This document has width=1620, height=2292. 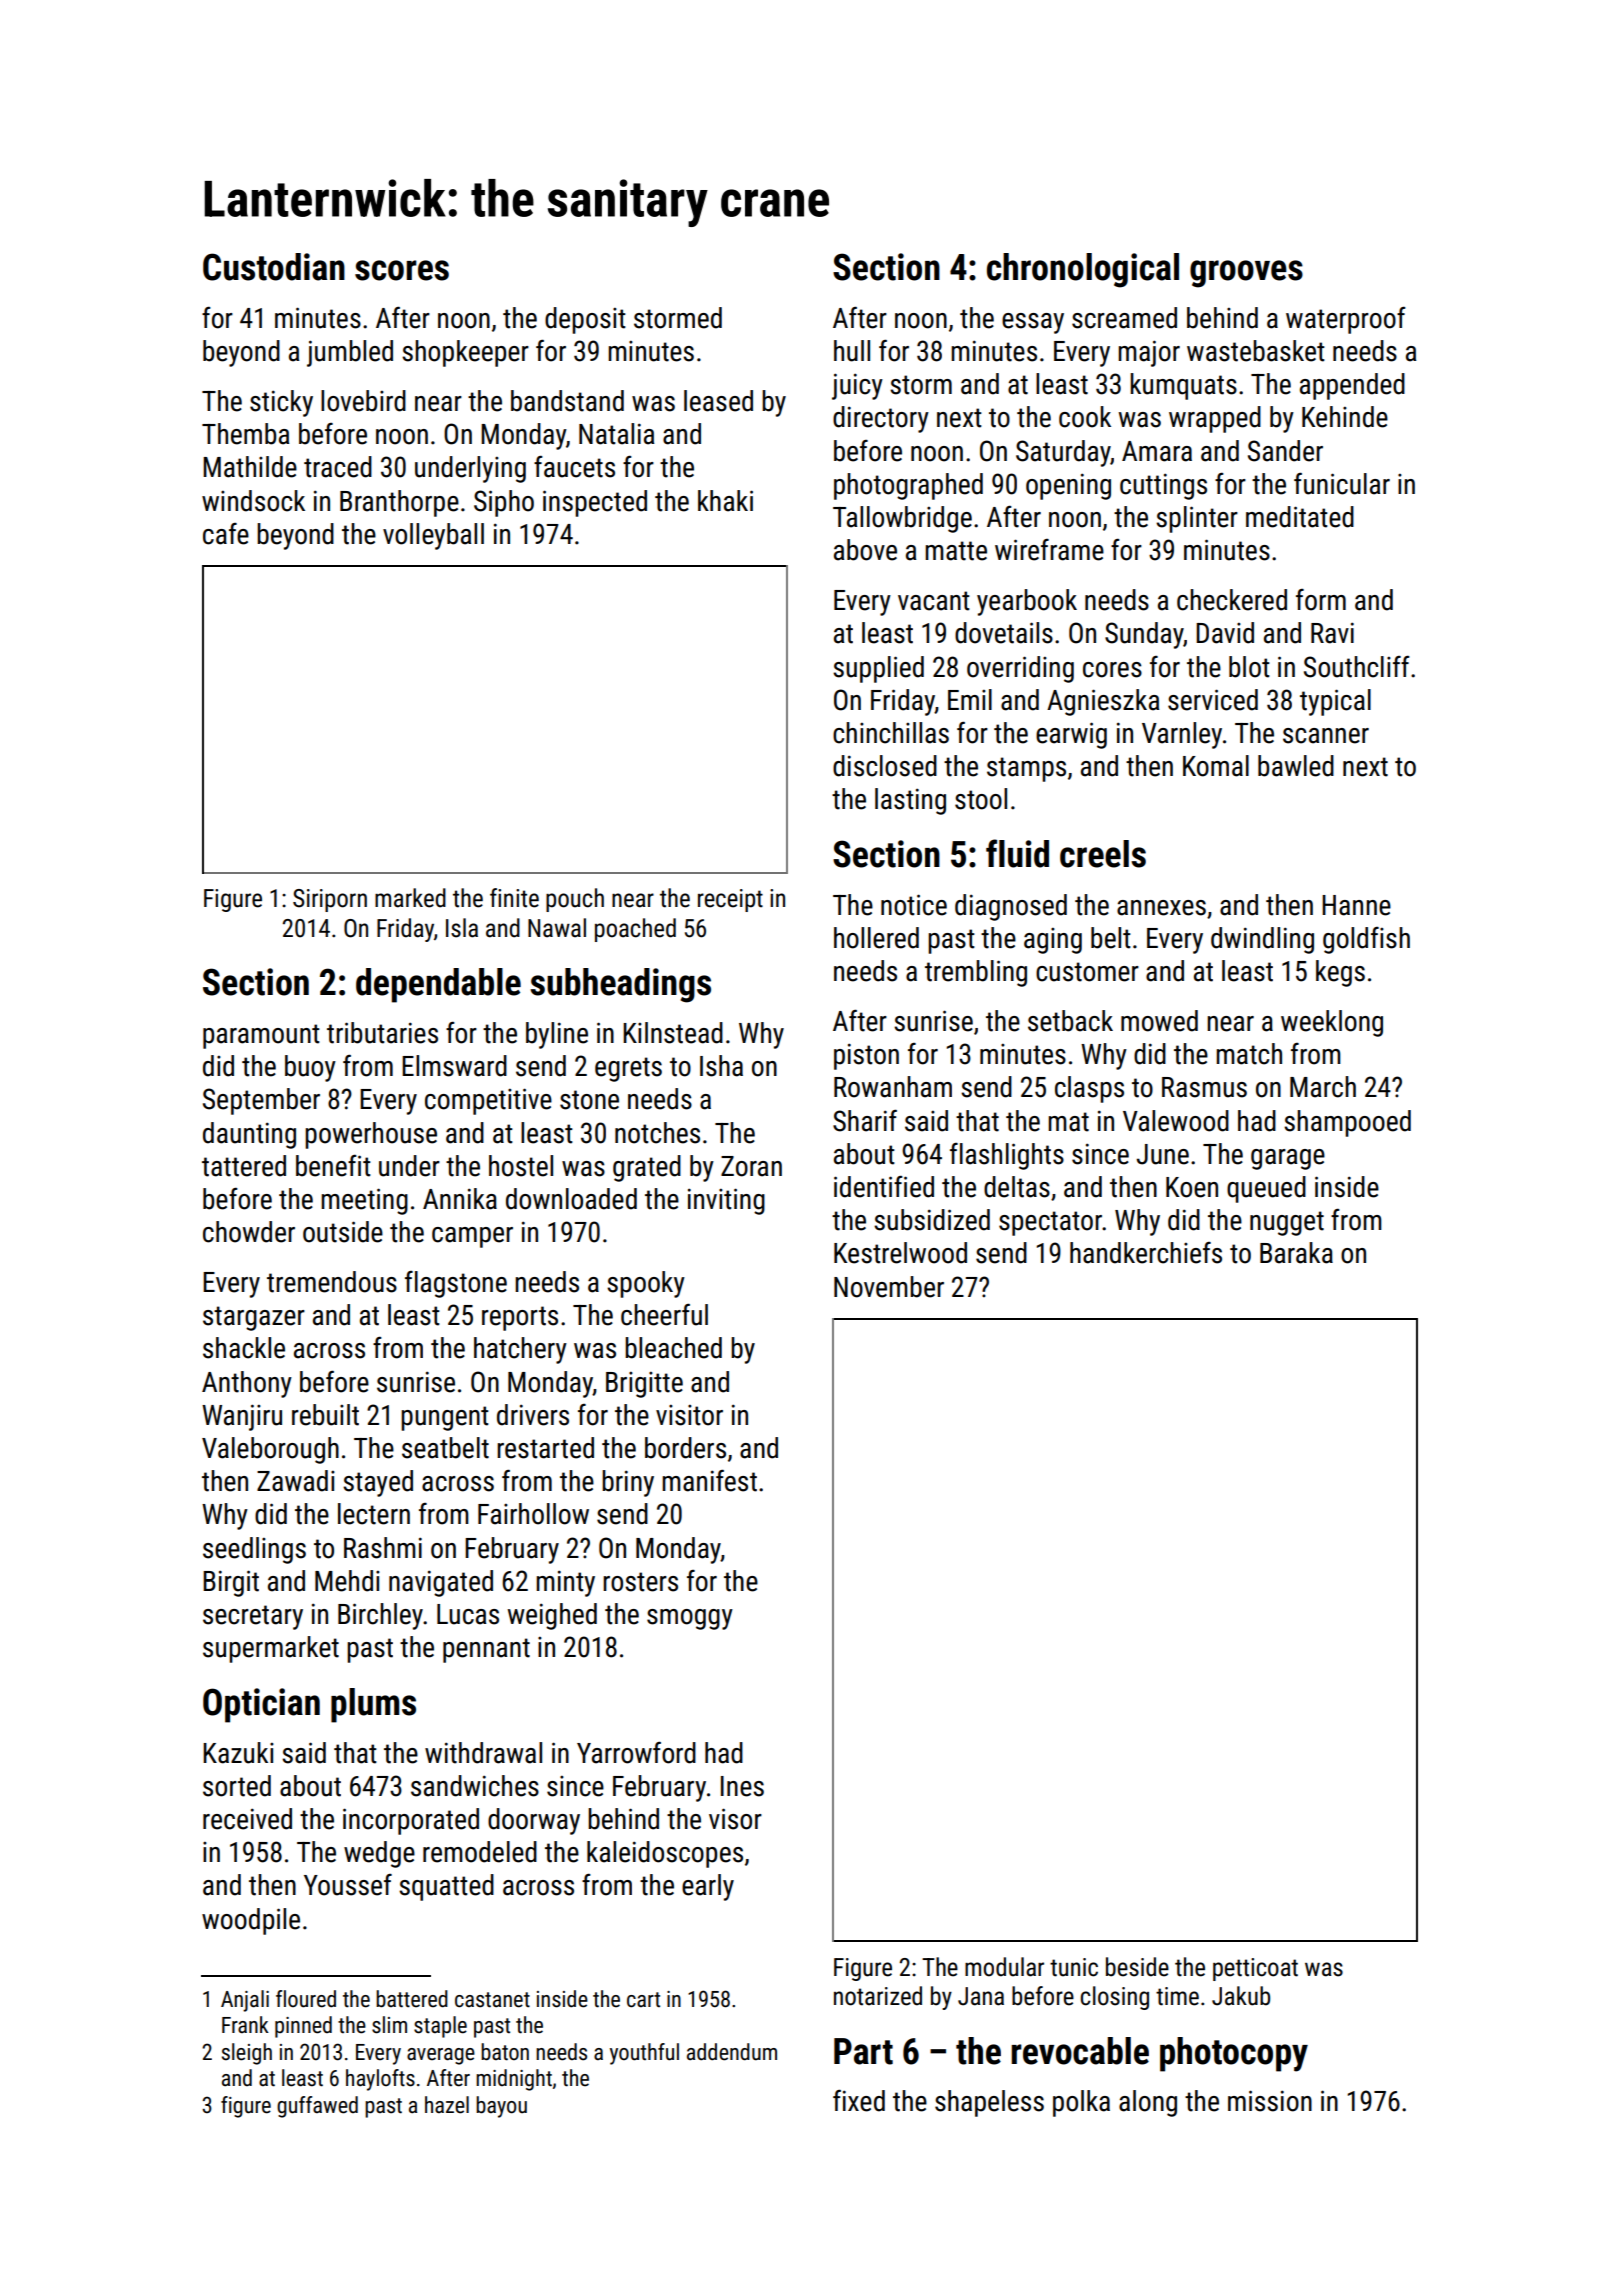 What do you see at coordinates (245, 2001) in the document?
I see `Anjali` at bounding box center [245, 2001].
